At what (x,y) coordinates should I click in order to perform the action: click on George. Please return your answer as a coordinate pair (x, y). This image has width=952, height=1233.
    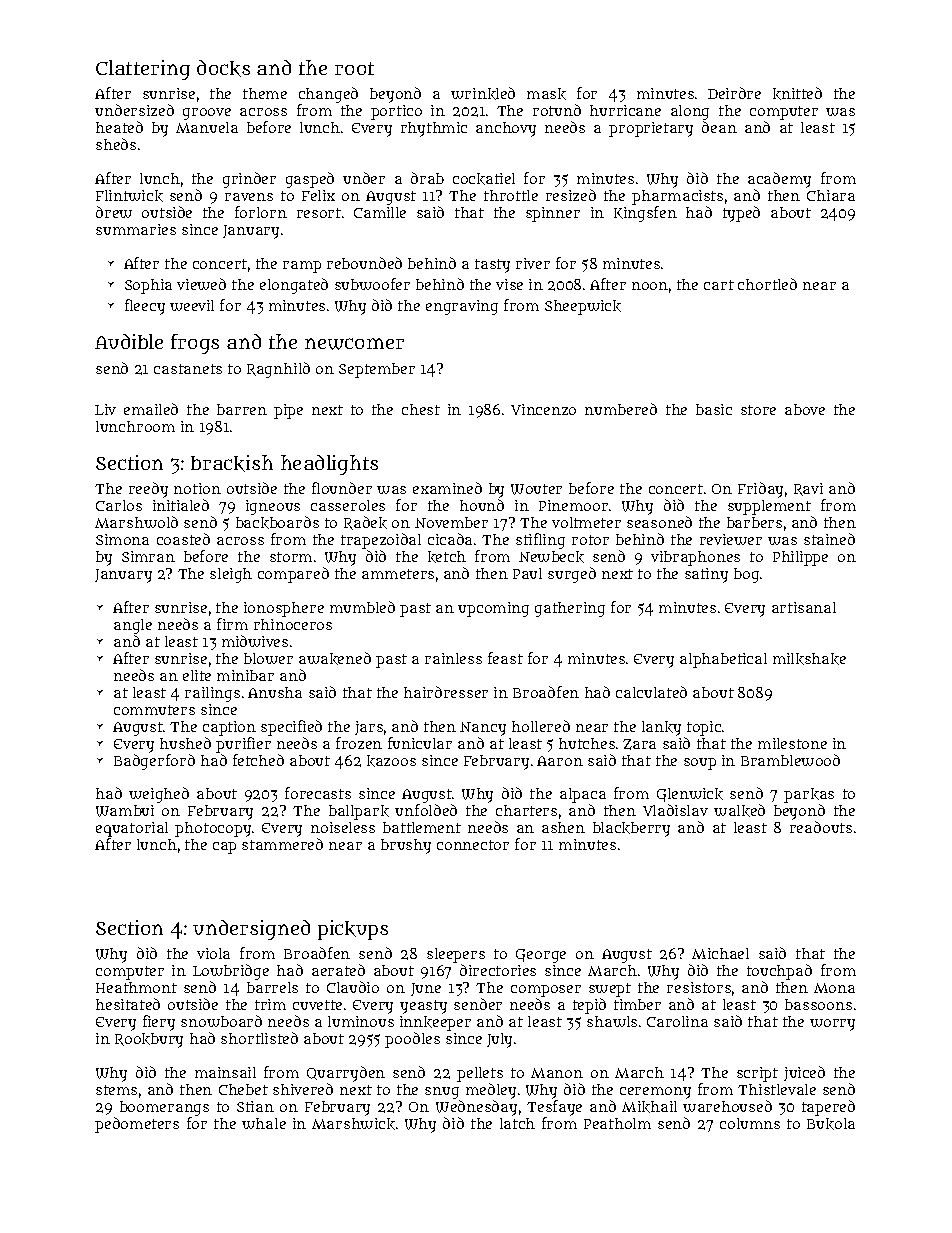
    Looking at the image, I should click on (541, 956).
